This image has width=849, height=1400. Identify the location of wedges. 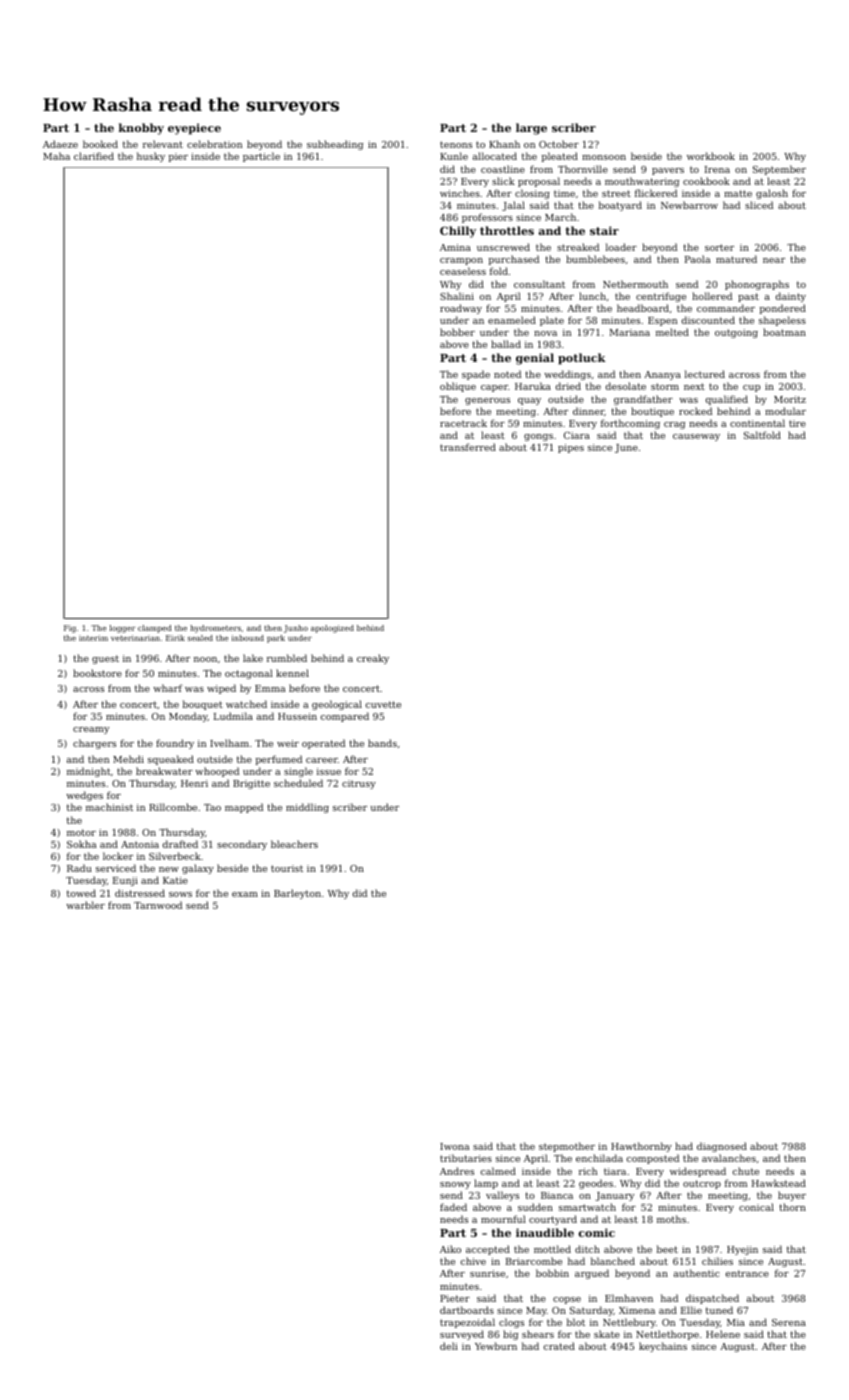
(84, 796).
